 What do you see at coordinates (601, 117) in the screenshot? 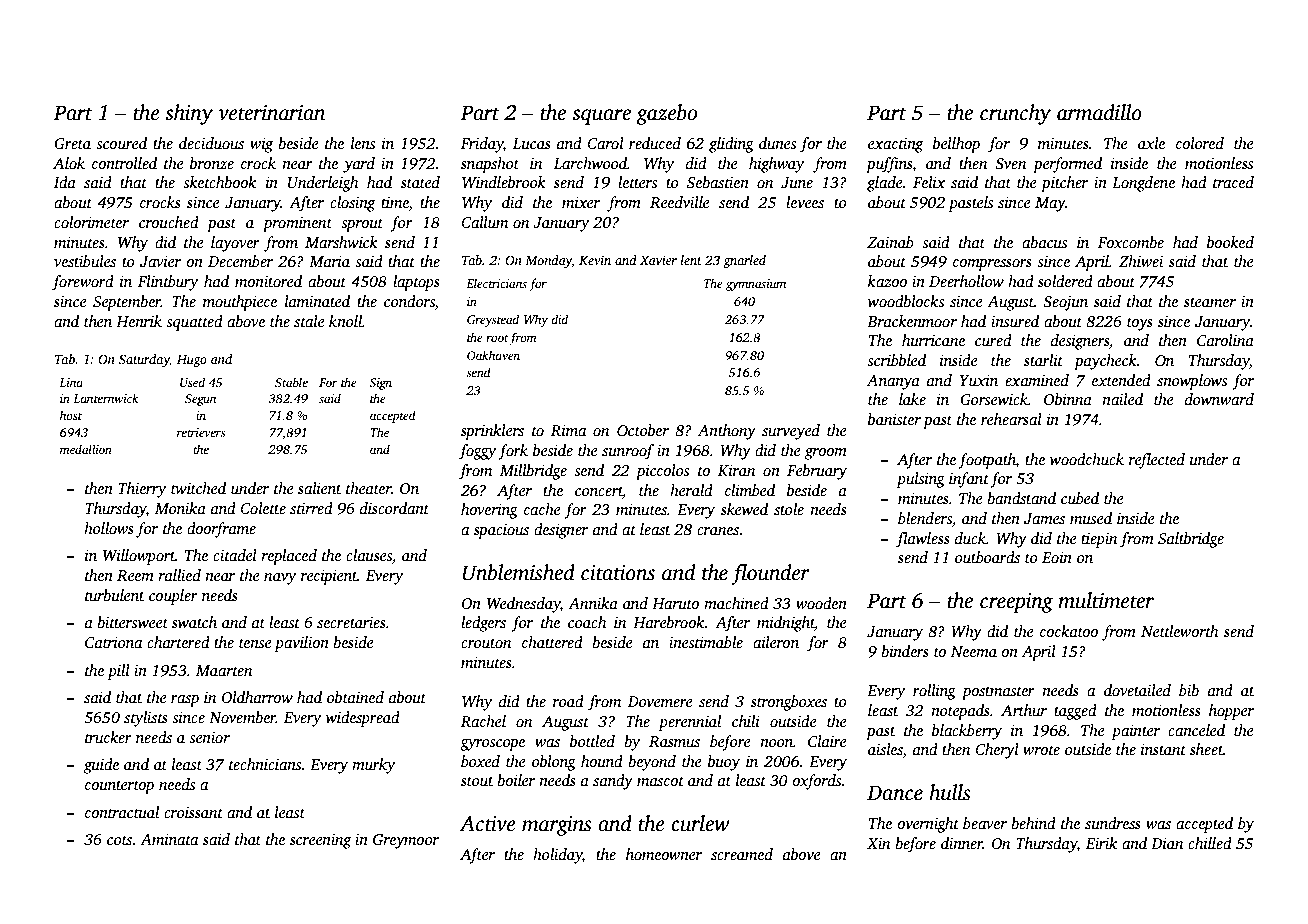
I see `square` at bounding box center [601, 117].
